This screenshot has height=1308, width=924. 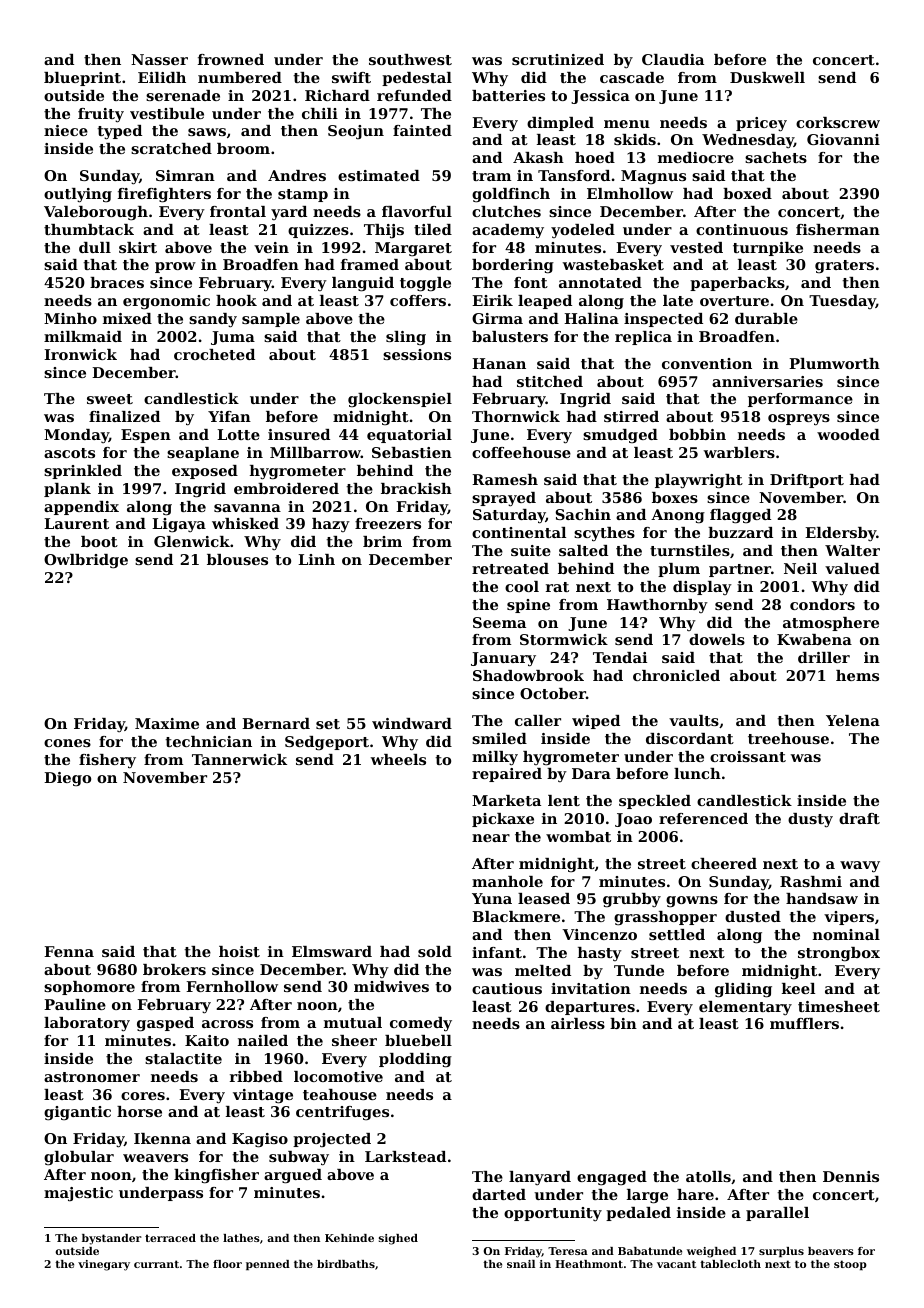 I want to click on vinegary, so click(x=104, y=1265).
